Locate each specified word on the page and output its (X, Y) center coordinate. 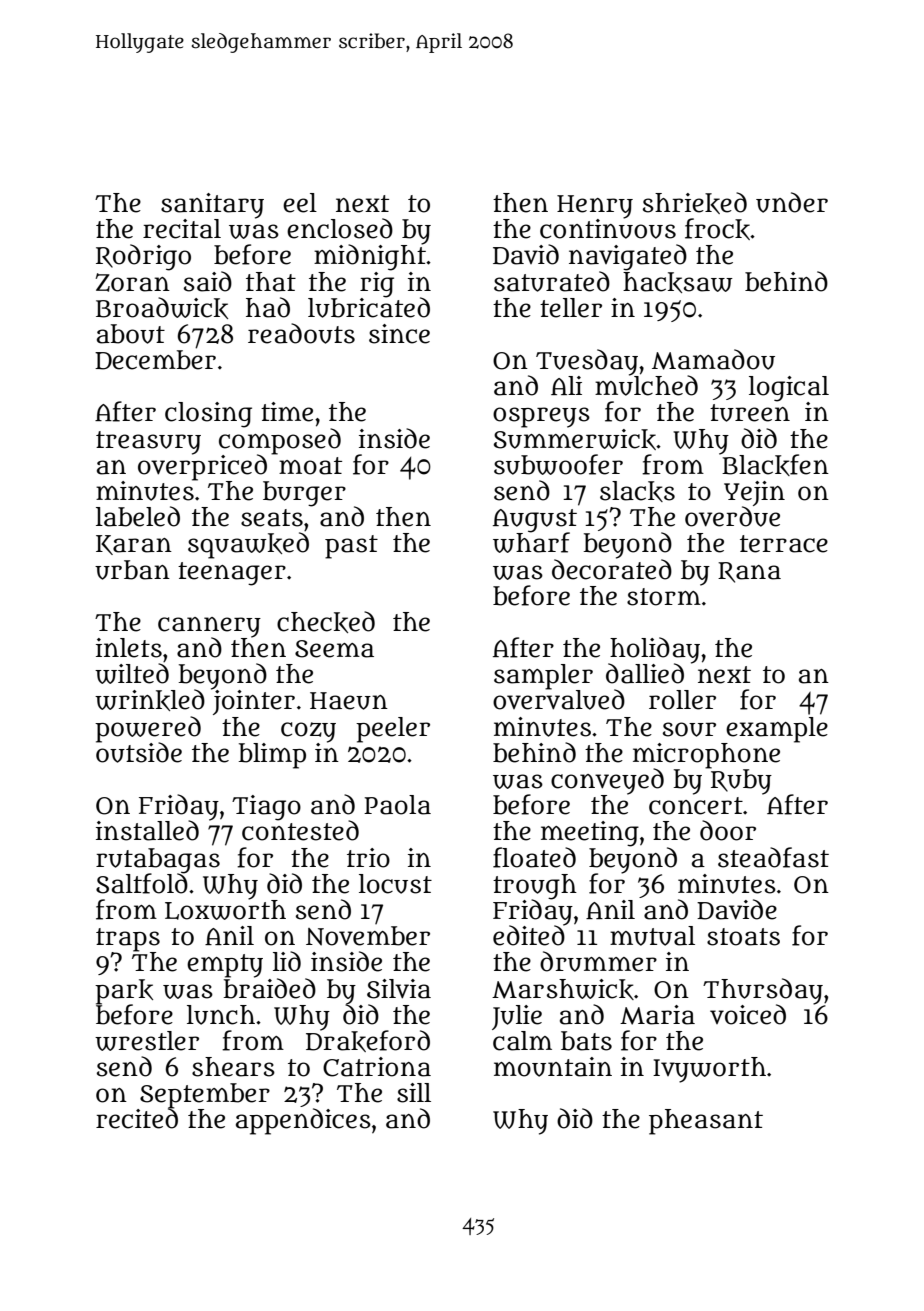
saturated (552, 281)
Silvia (399, 989)
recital (182, 229)
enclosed (340, 228)
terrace (784, 544)
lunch (221, 1015)
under (792, 202)
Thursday (763, 991)
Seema (334, 649)
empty (225, 966)
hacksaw (678, 282)
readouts (301, 333)
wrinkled (150, 700)
